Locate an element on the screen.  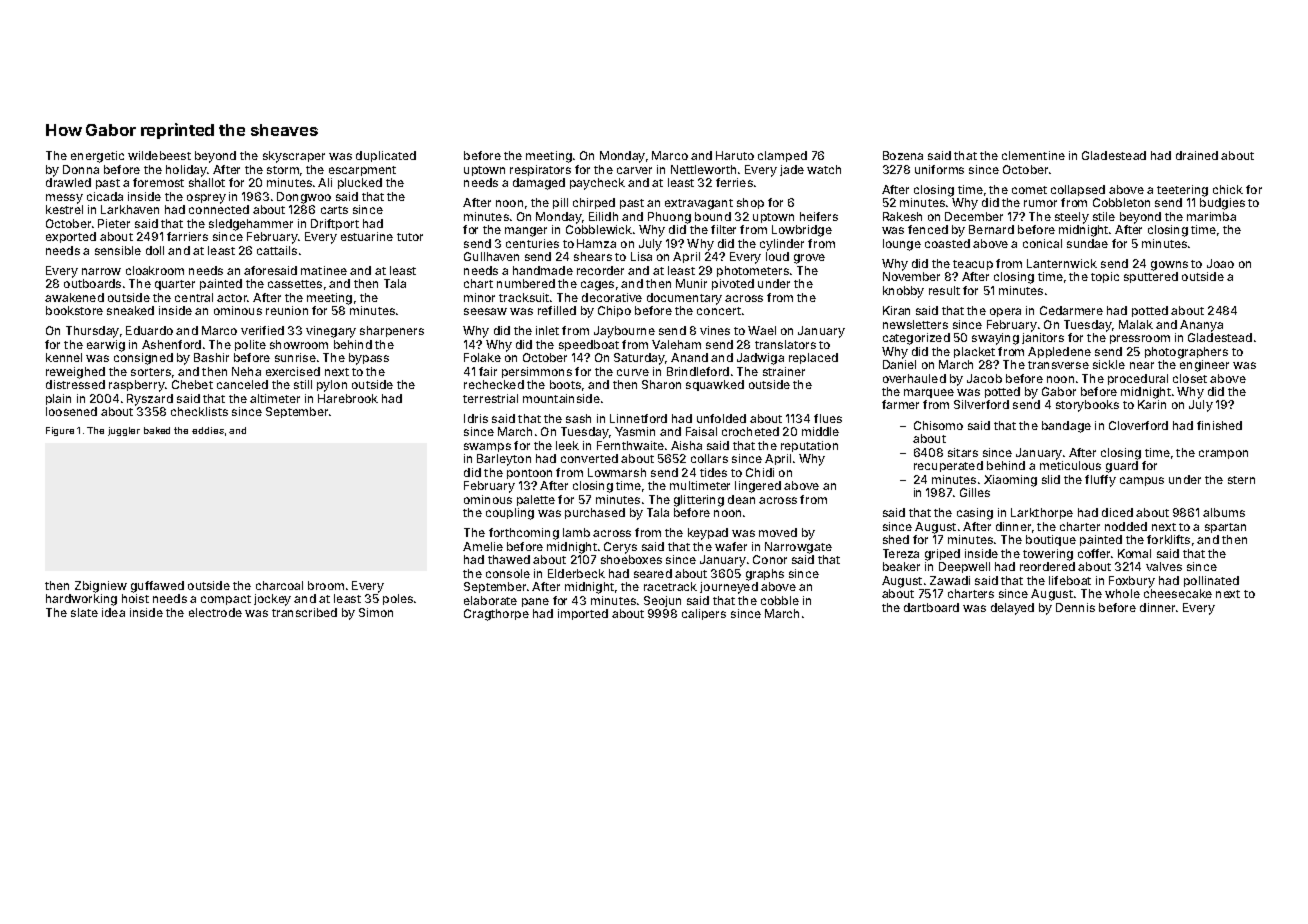
Thursday is located at coordinates (92, 332).
